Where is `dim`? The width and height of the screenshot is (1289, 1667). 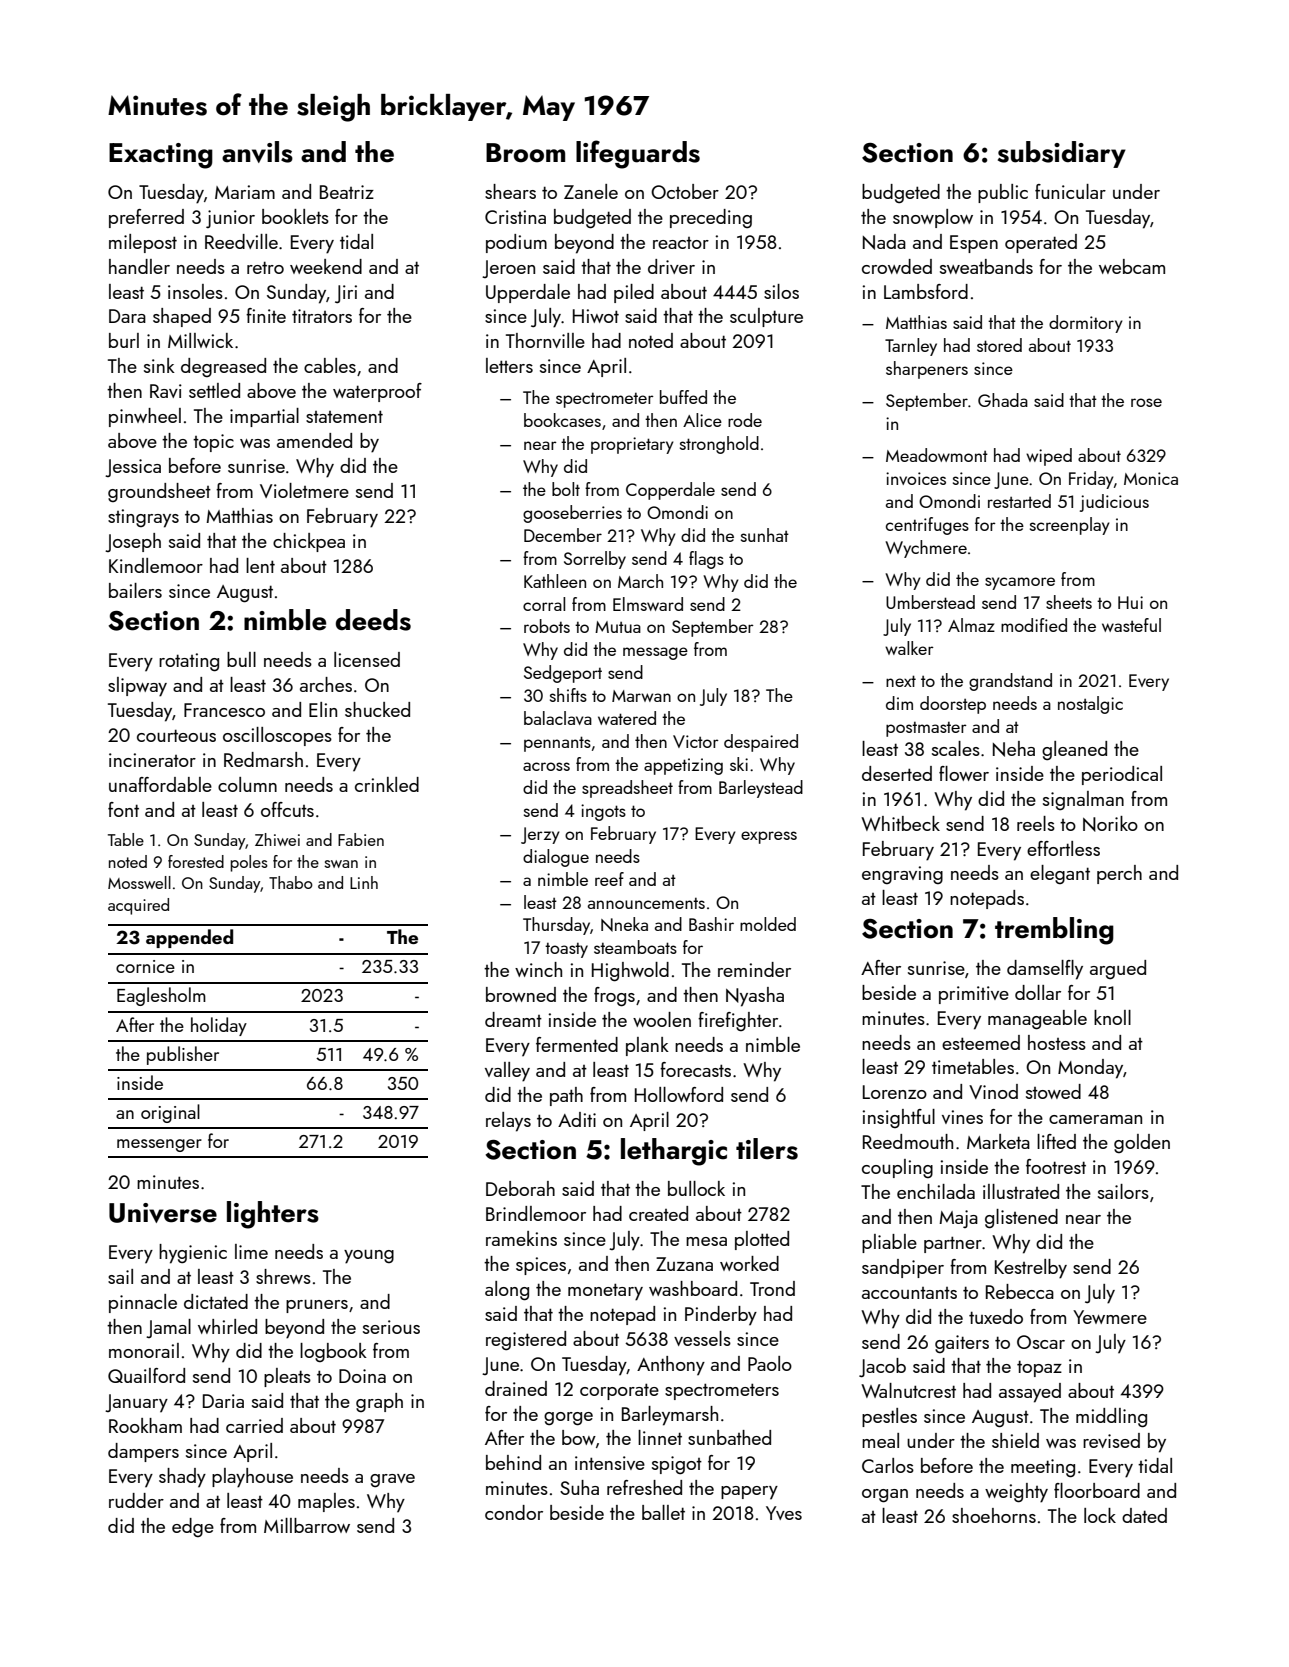
dim is located at coordinates (899, 703).
